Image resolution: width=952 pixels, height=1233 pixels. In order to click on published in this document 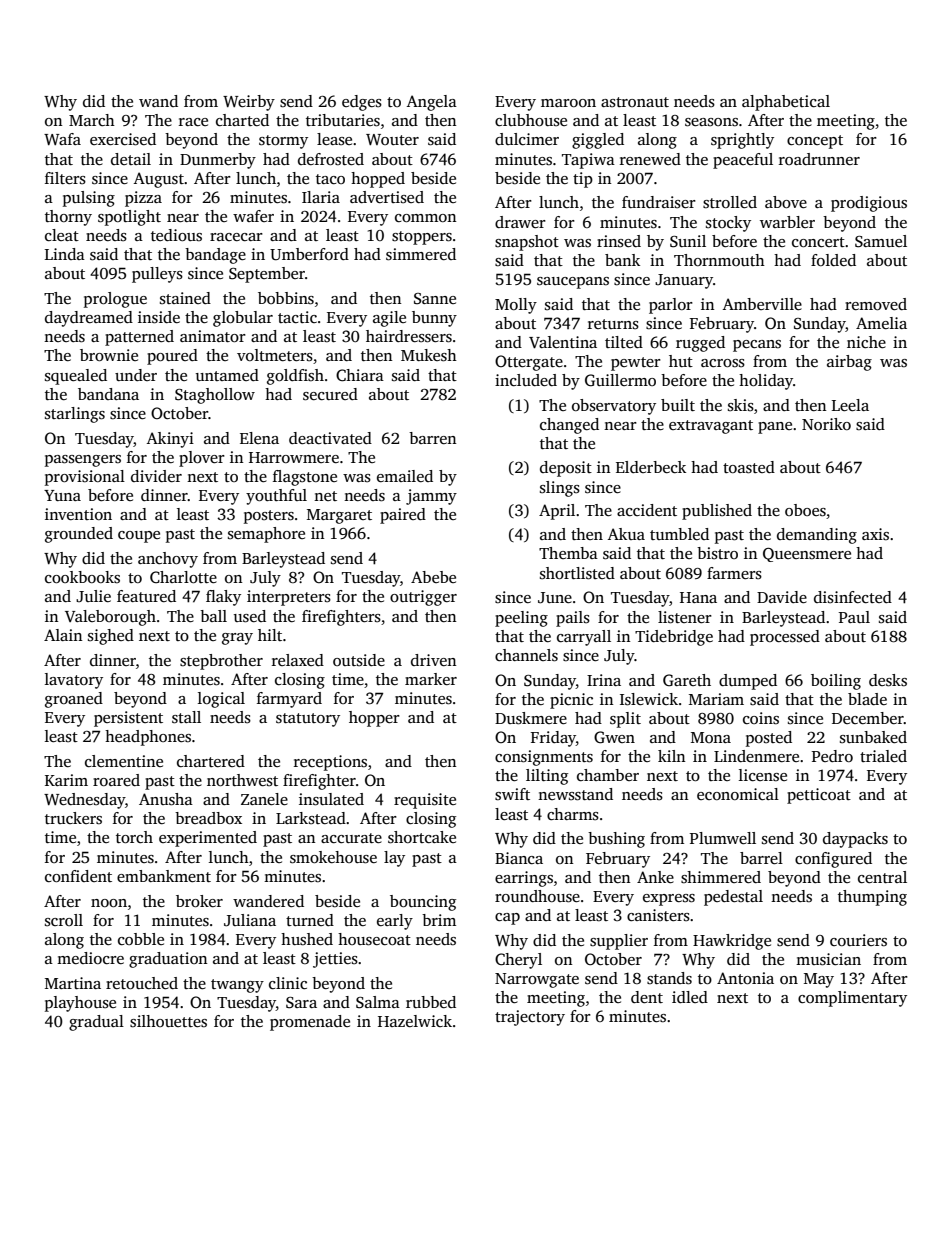, I will do `click(717, 512)`.
